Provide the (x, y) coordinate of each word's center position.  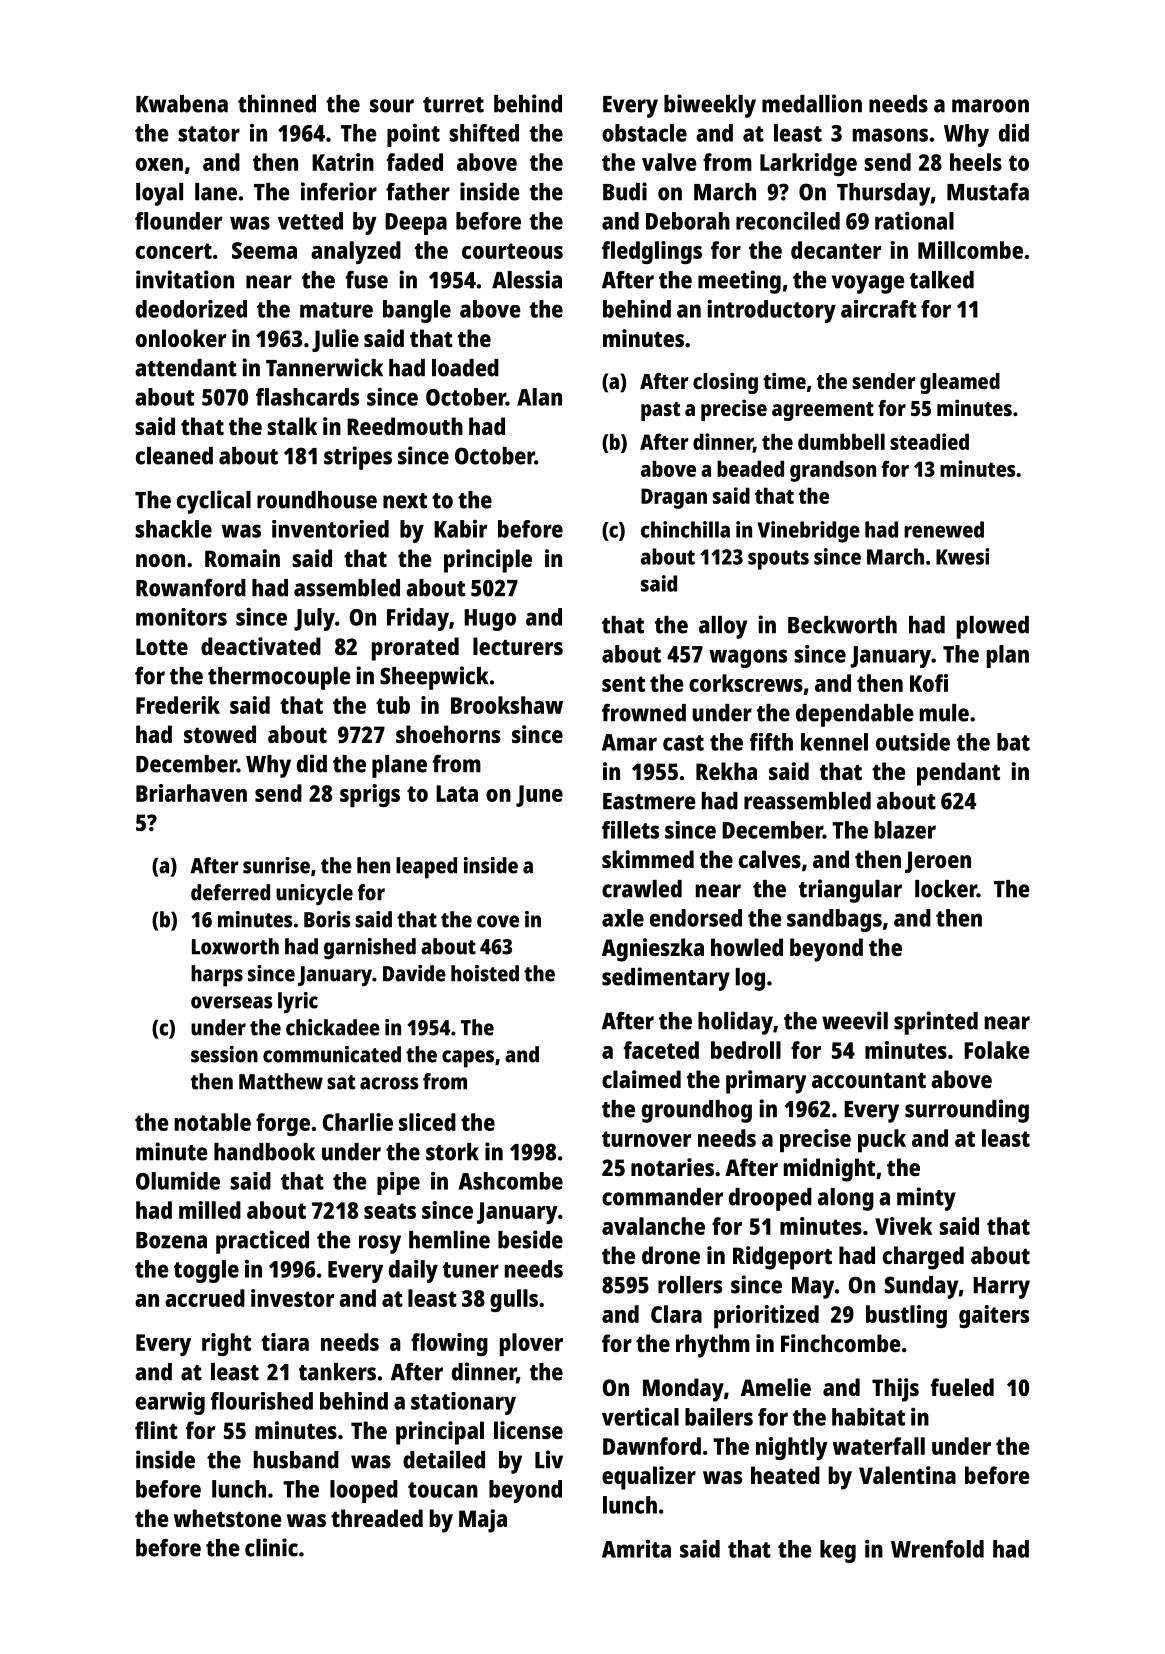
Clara (676, 1314)
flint (156, 1430)
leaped (426, 868)
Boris (327, 919)
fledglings (652, 252)
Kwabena (182, 104)
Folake (997, 1050)
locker (946, 889)
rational (914, 221)
